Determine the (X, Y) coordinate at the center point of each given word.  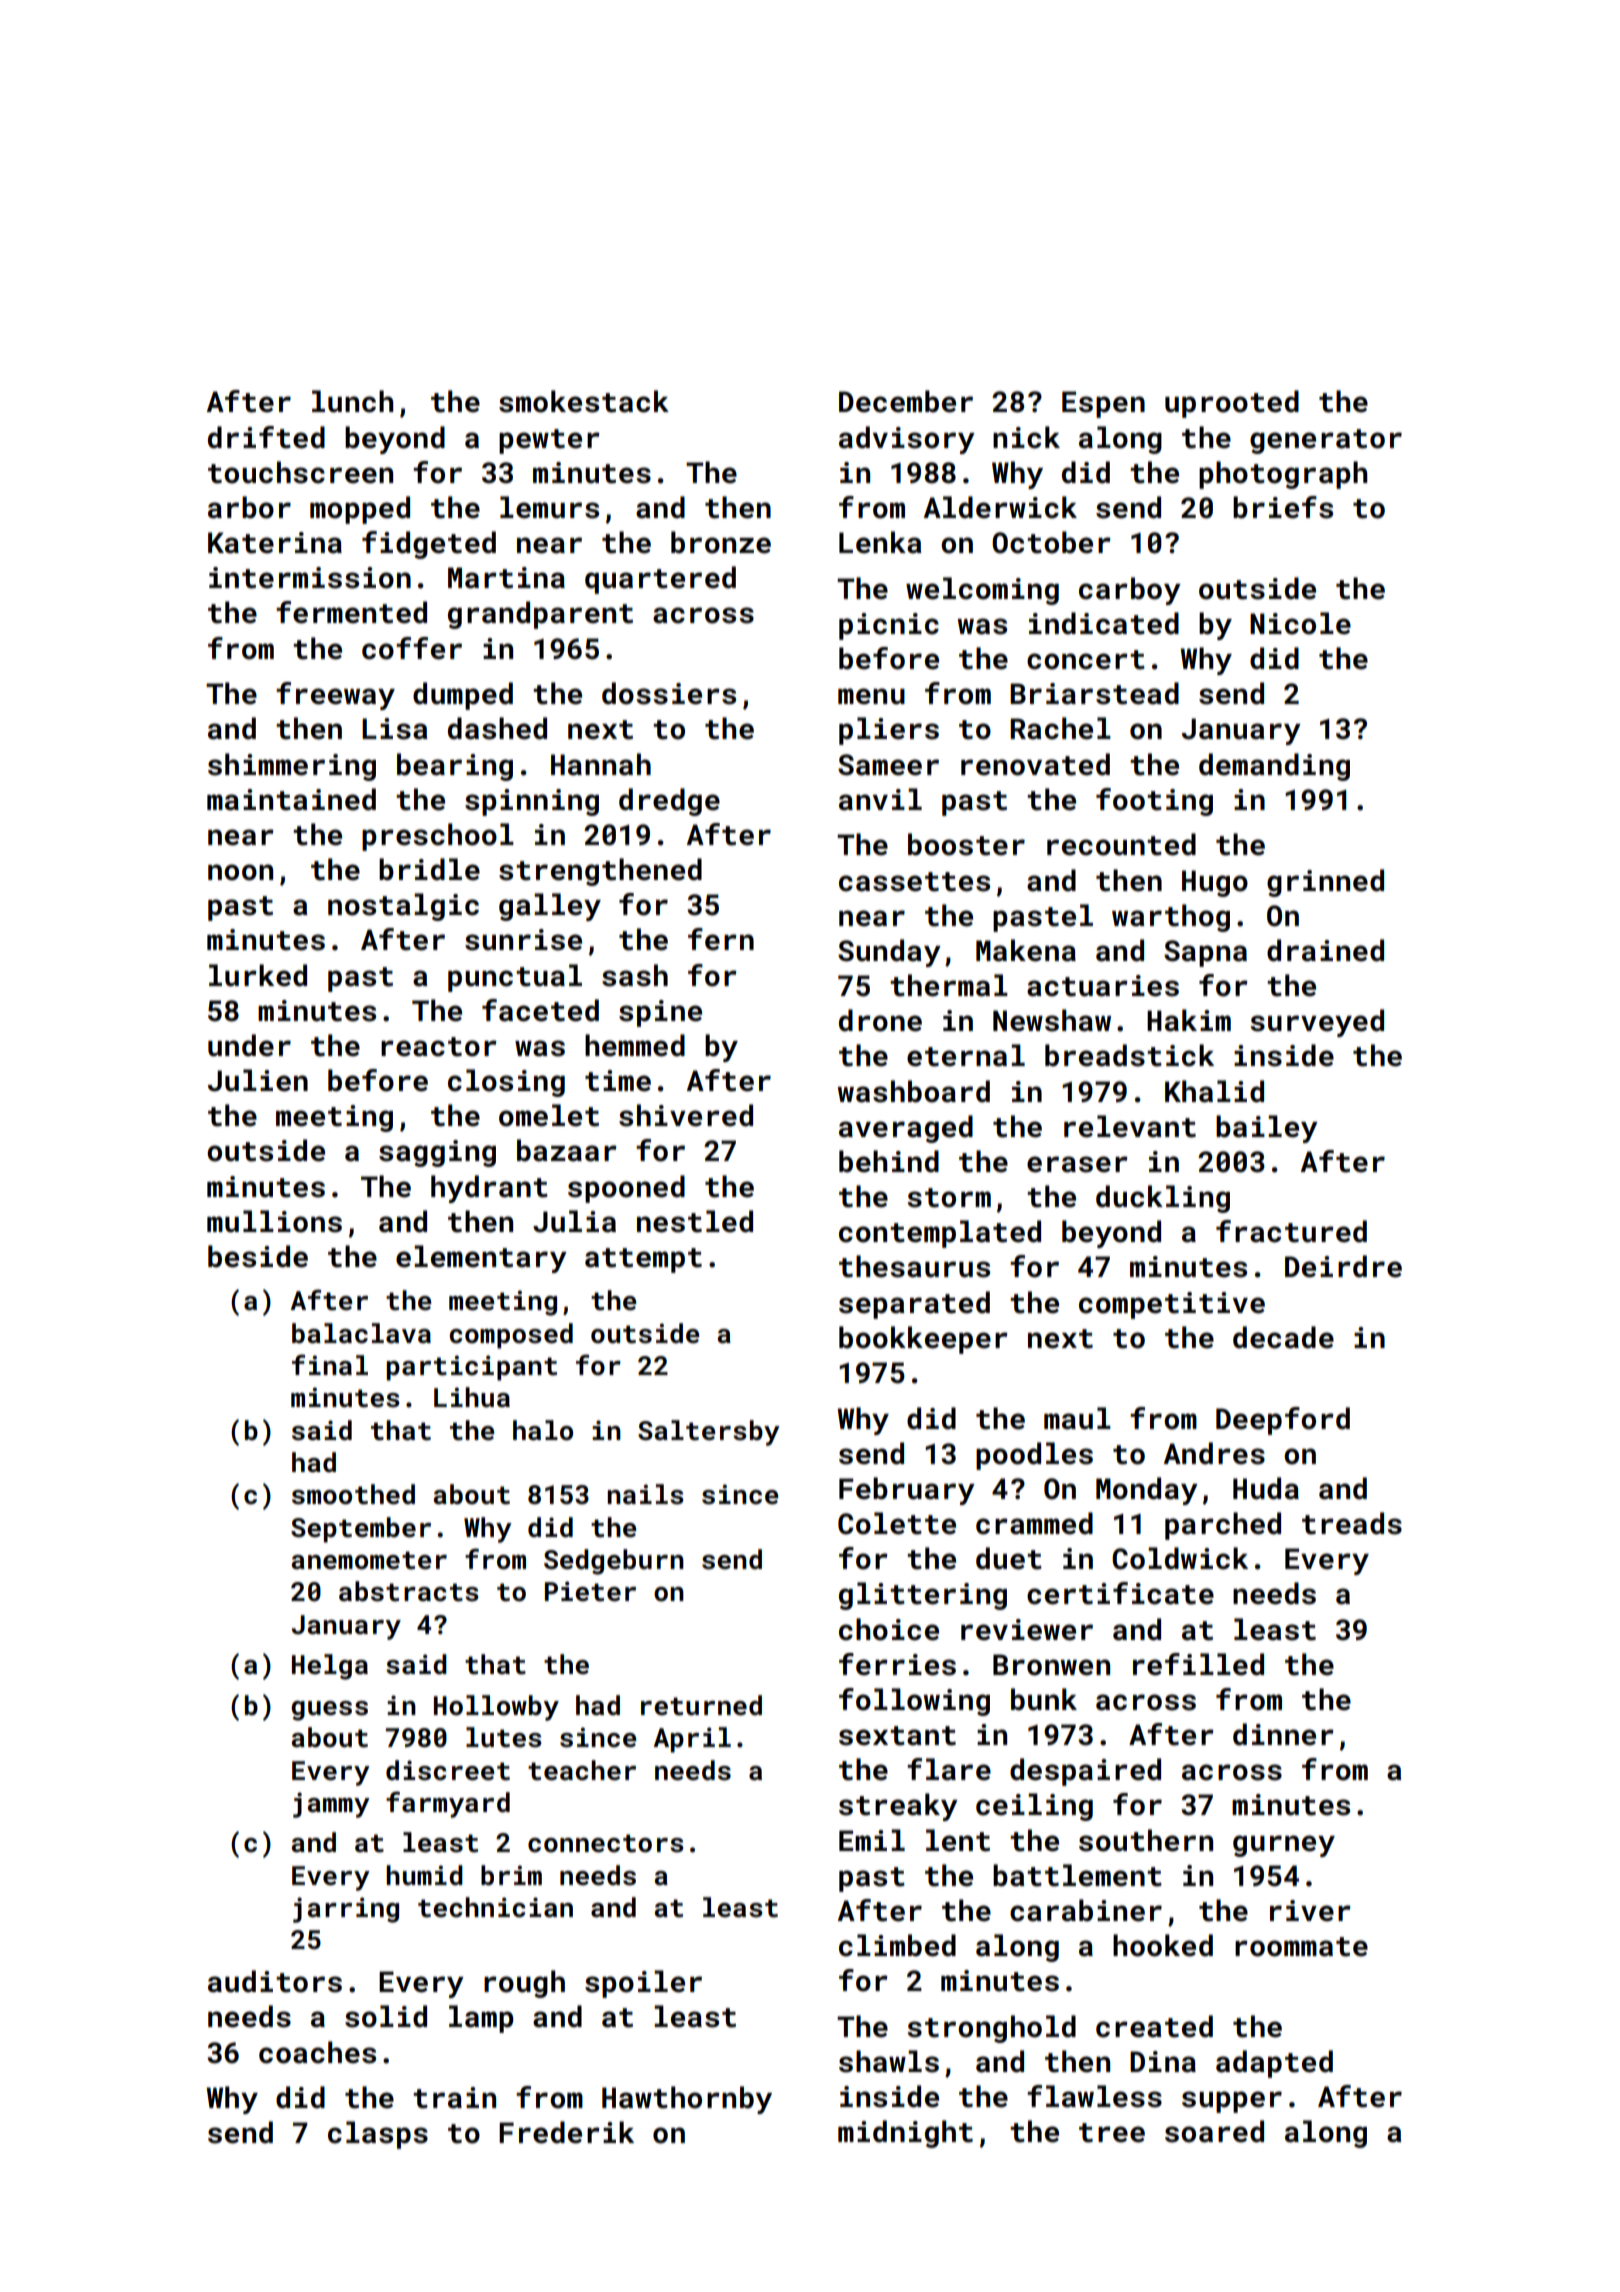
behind (889, 1161)
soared (1214, 2131)
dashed (497, 728)
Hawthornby (687, 2100)
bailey (1267, 1129)
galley (550, 907)
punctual (515, 978)
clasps (378, 2135)
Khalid (1214, 1091)
